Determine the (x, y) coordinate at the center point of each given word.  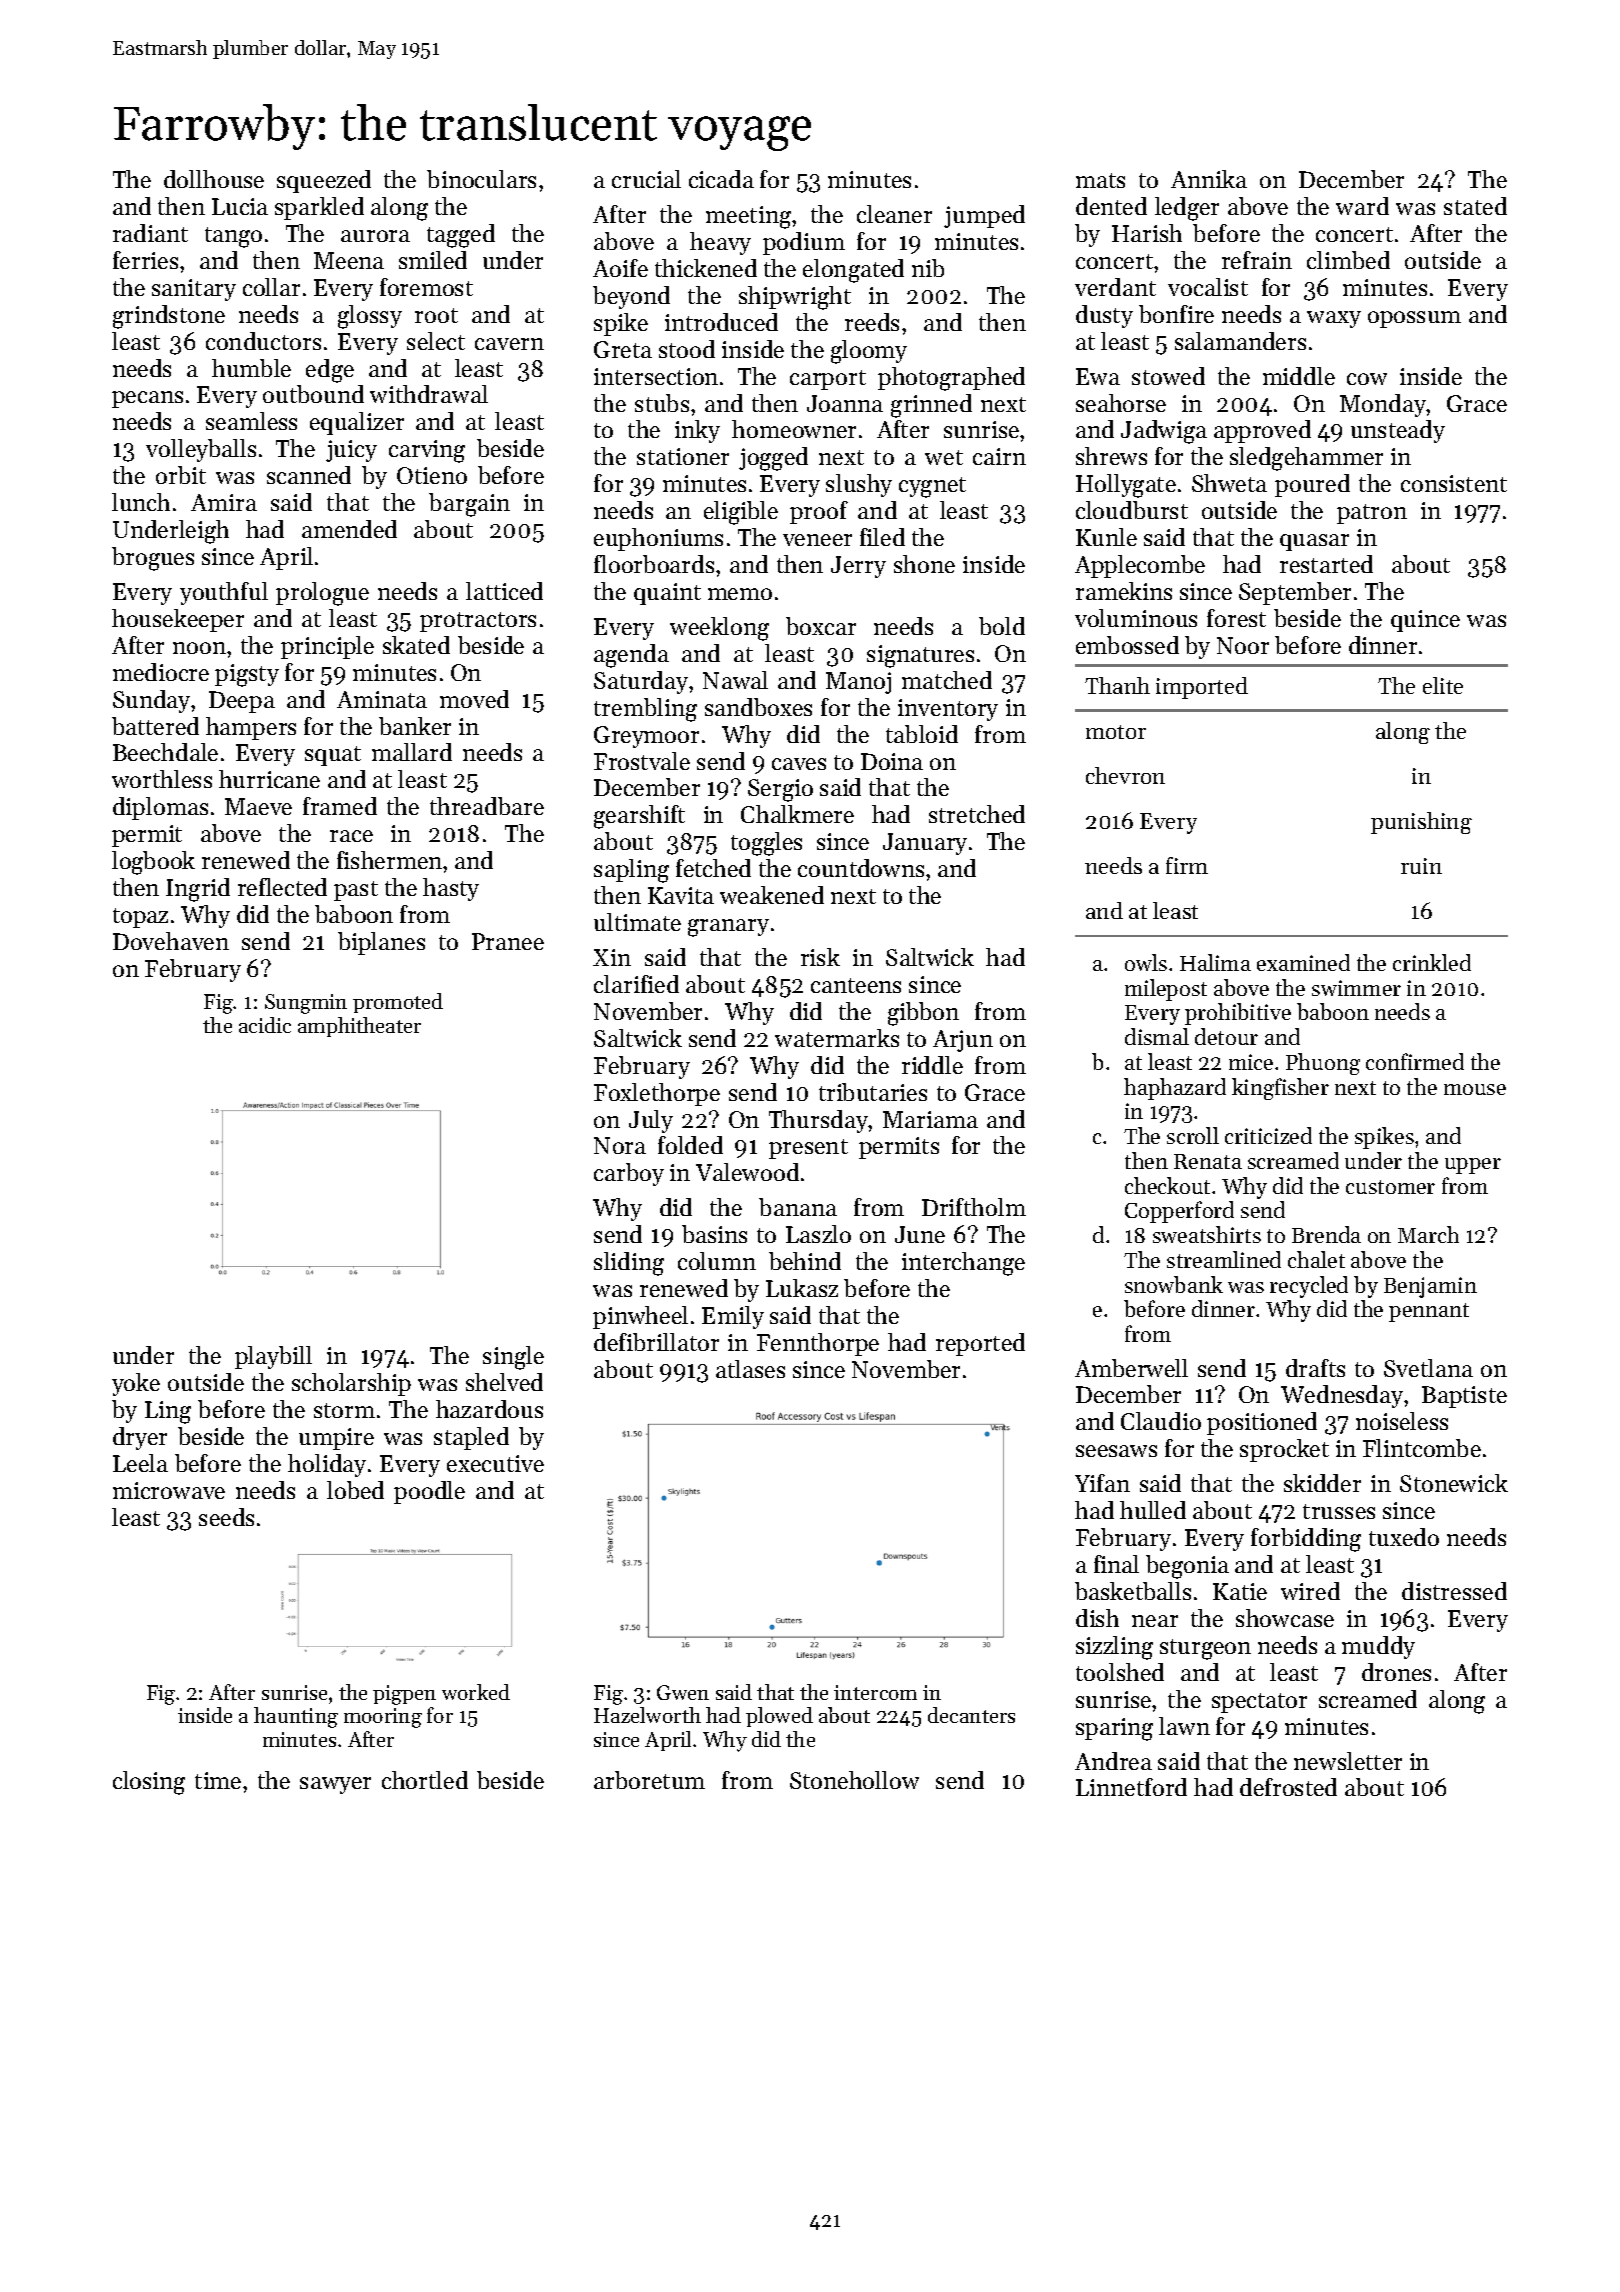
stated (1475, 206)
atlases (750, 1369)
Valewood (747, 1172)
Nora (620, 1145)
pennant (1429, 1312)
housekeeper (178, 620)
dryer (140, 1438)
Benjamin (1430, 1287)
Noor (1243, 645)
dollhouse (214, 179)
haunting (296, 1717)
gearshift (639, 817)
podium (804, 243)
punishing (1421, 823)
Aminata (382, 699)
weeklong (719, 629)
